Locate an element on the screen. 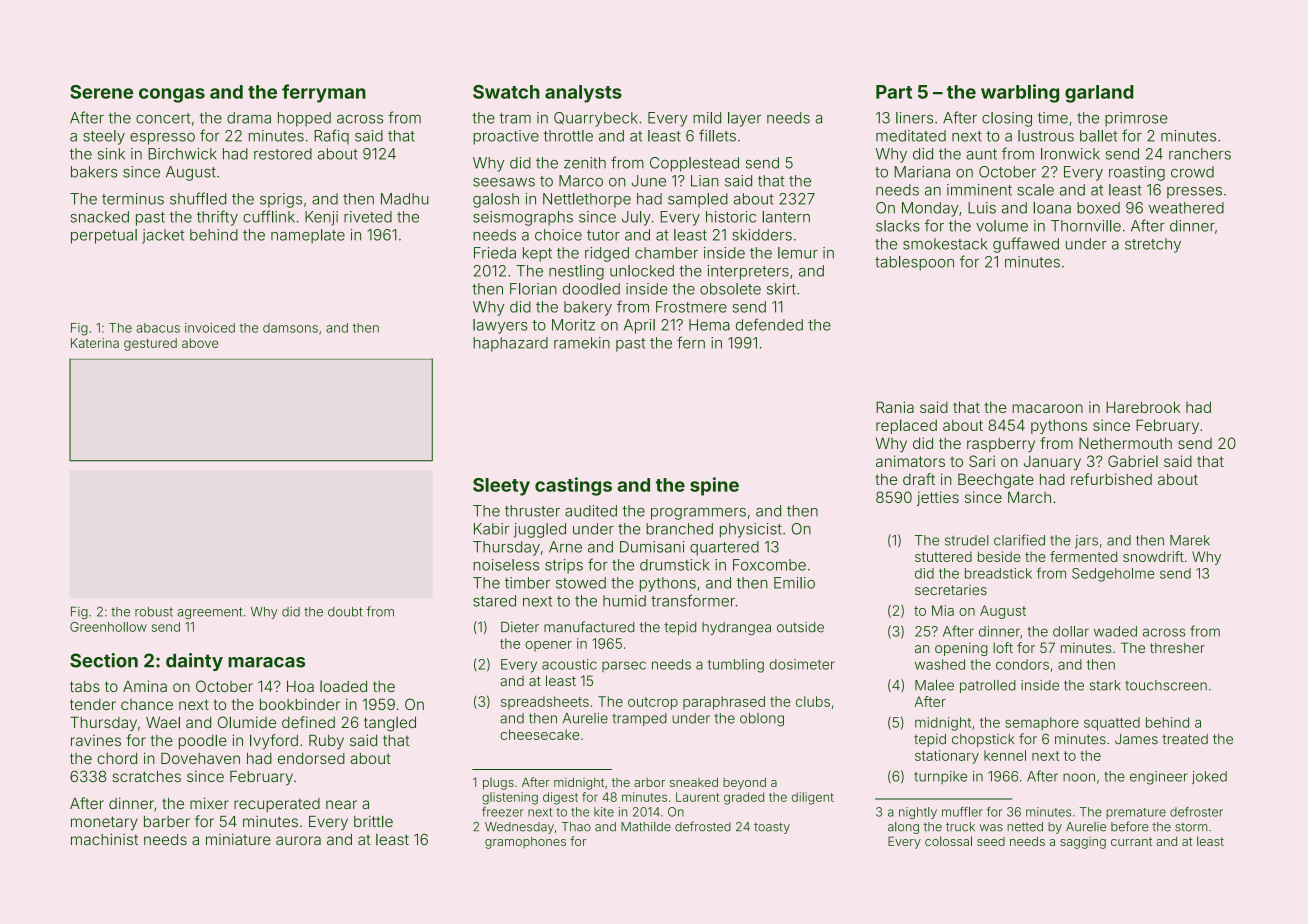 The height and width of the screenshot is (924, 1308). garland is located at coordinates (1099, 94).
